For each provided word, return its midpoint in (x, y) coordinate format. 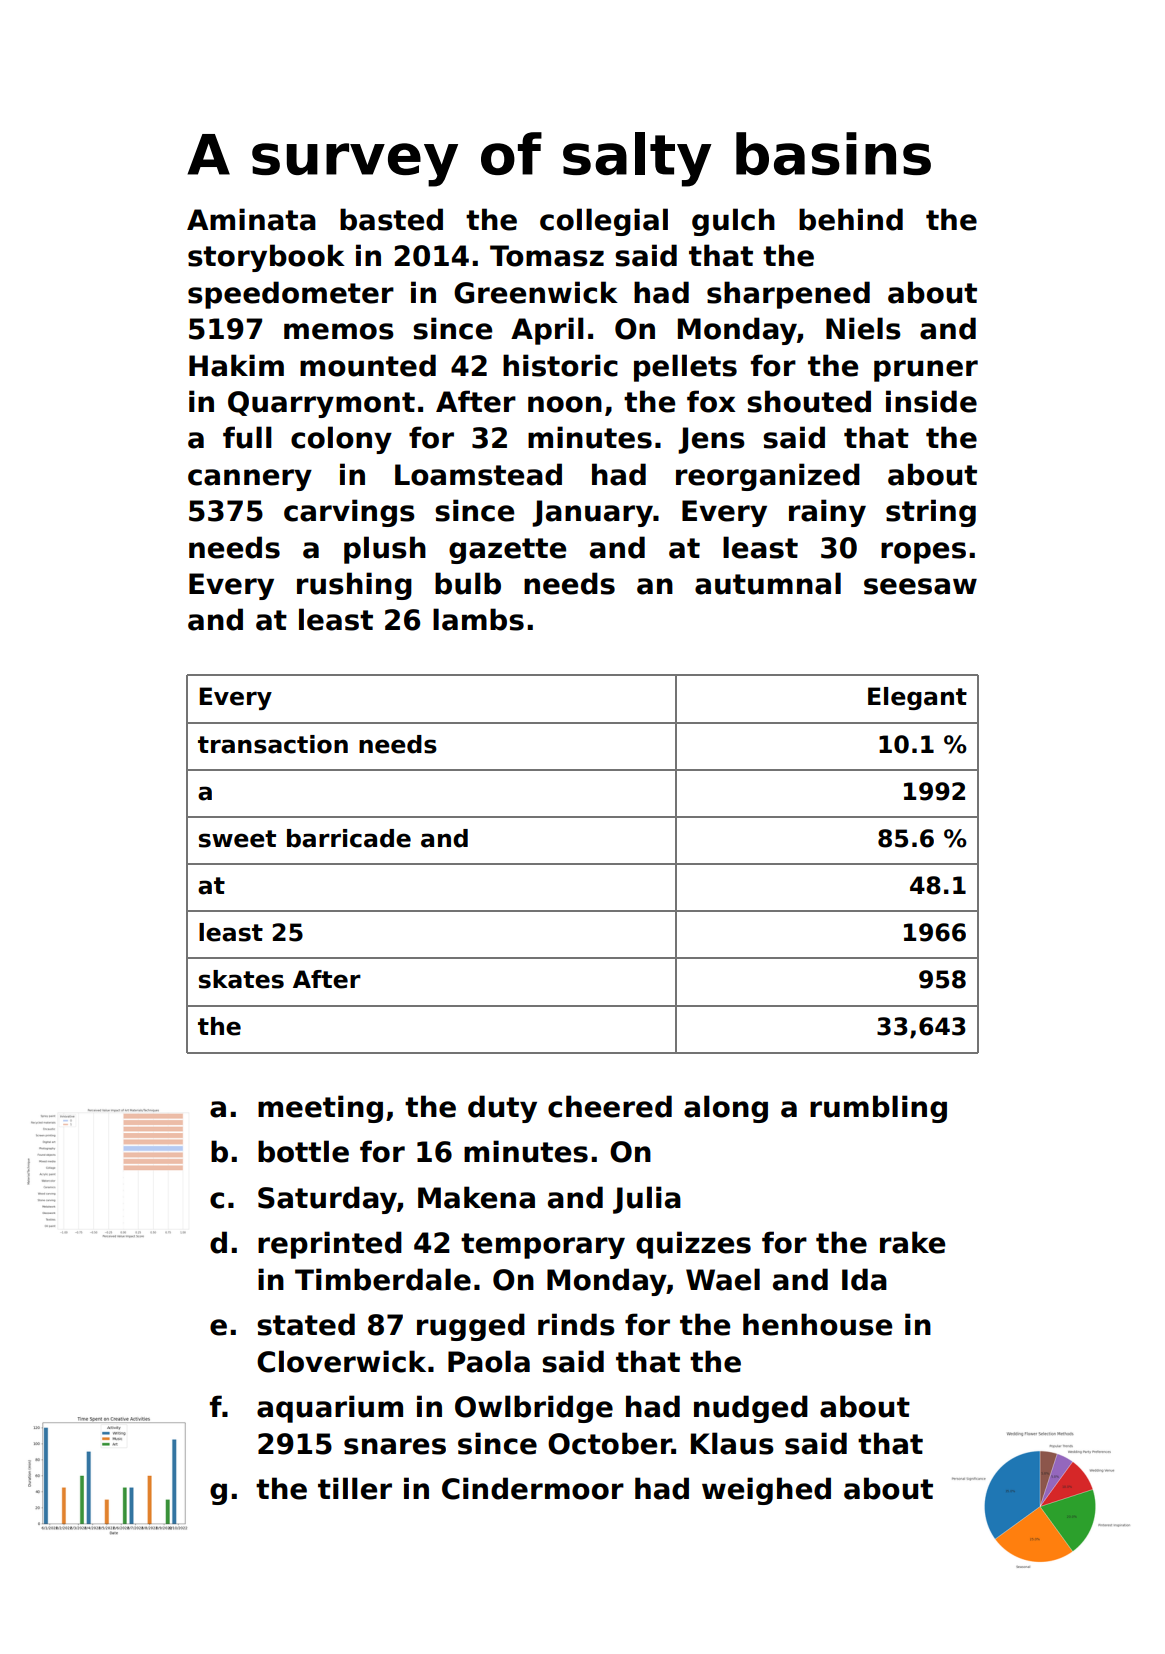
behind (851, 219)
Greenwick (536, 292)
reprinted (330, 1245)
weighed (766, 1491)
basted (391, 219)
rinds (576, 1324)
